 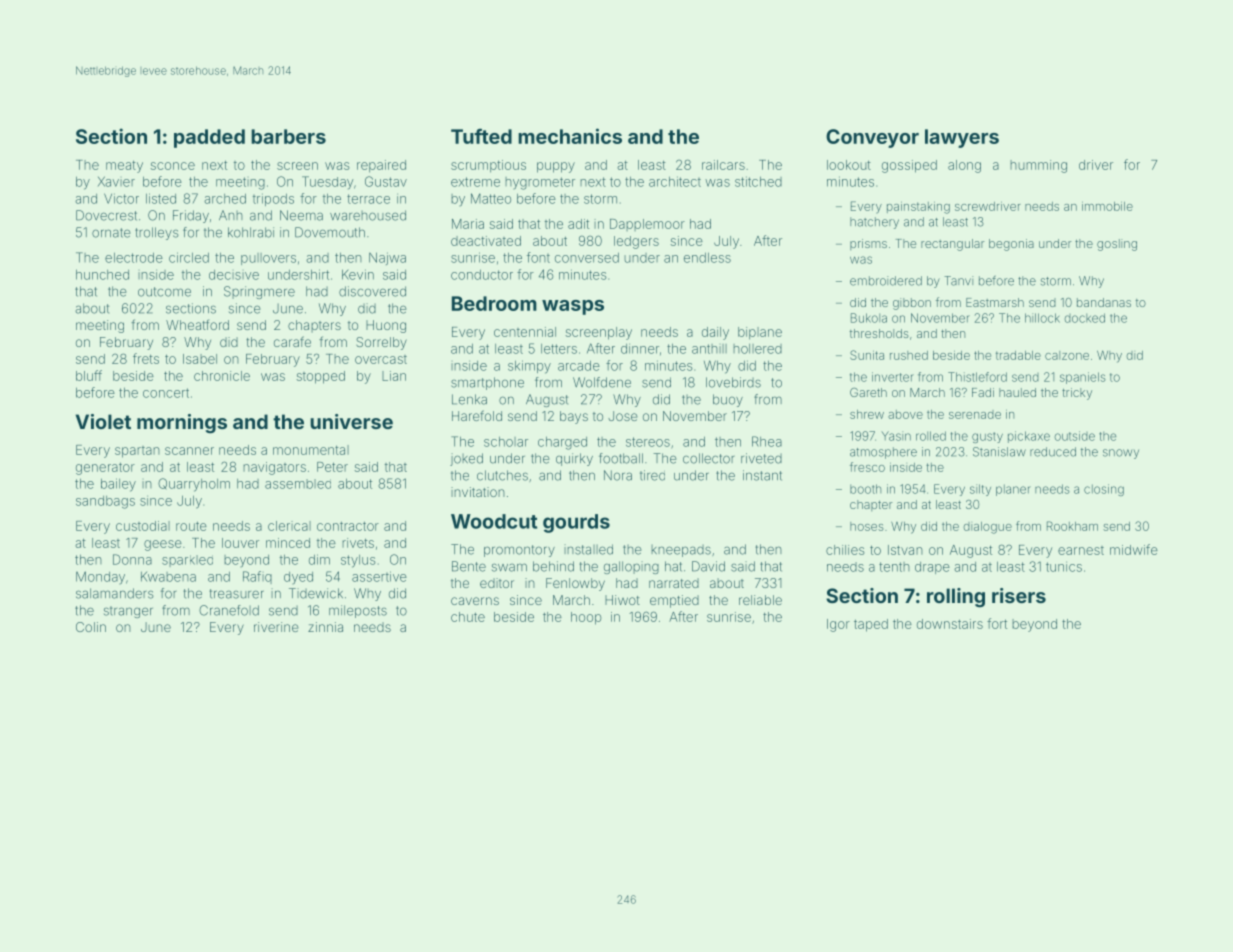 What do you see at coordinates (468, 617) in the screenshot?
I see `chute` at bounding box center [468, 617].
